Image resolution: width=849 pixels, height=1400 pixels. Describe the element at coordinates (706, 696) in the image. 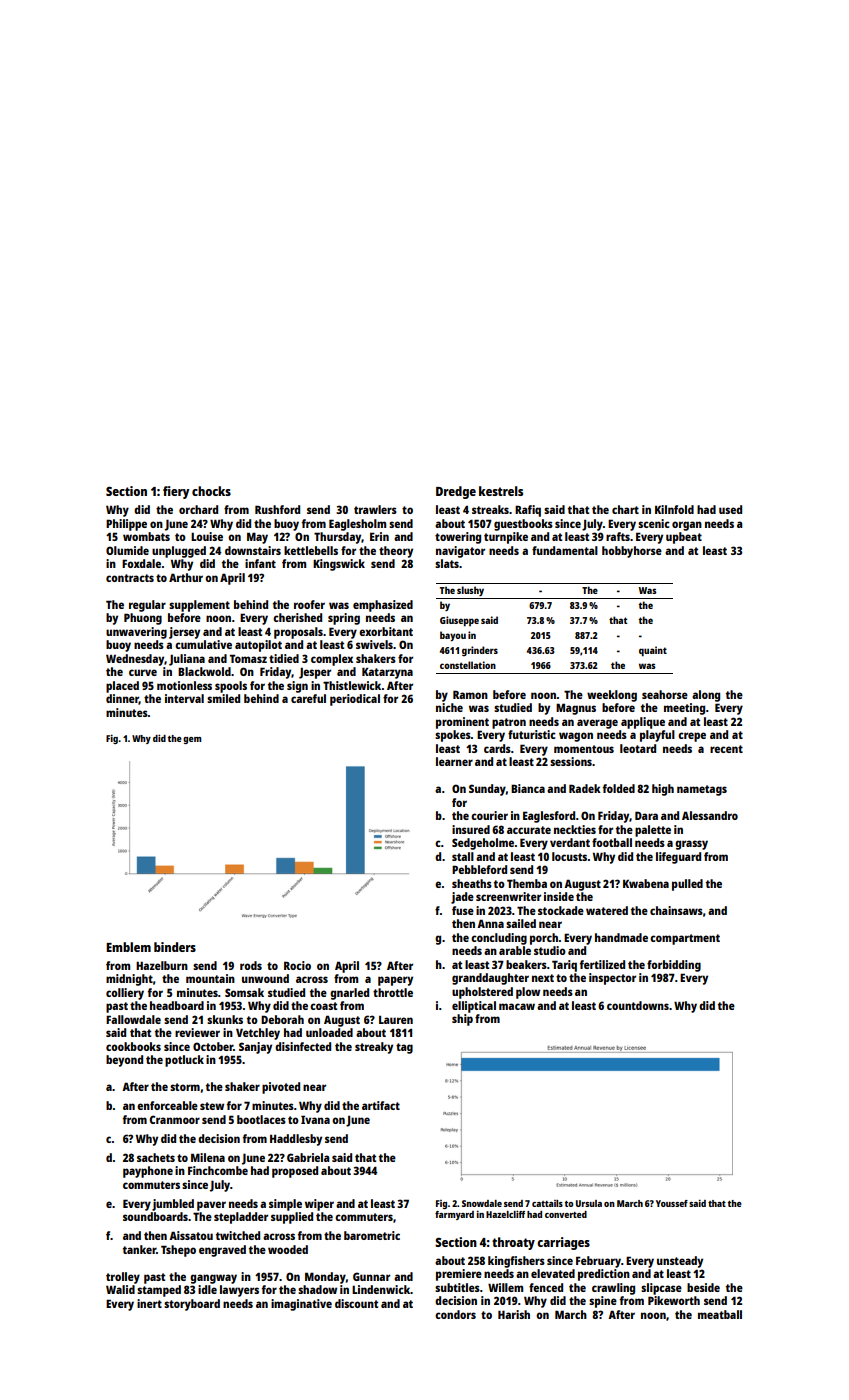

I see `along` at that location.
